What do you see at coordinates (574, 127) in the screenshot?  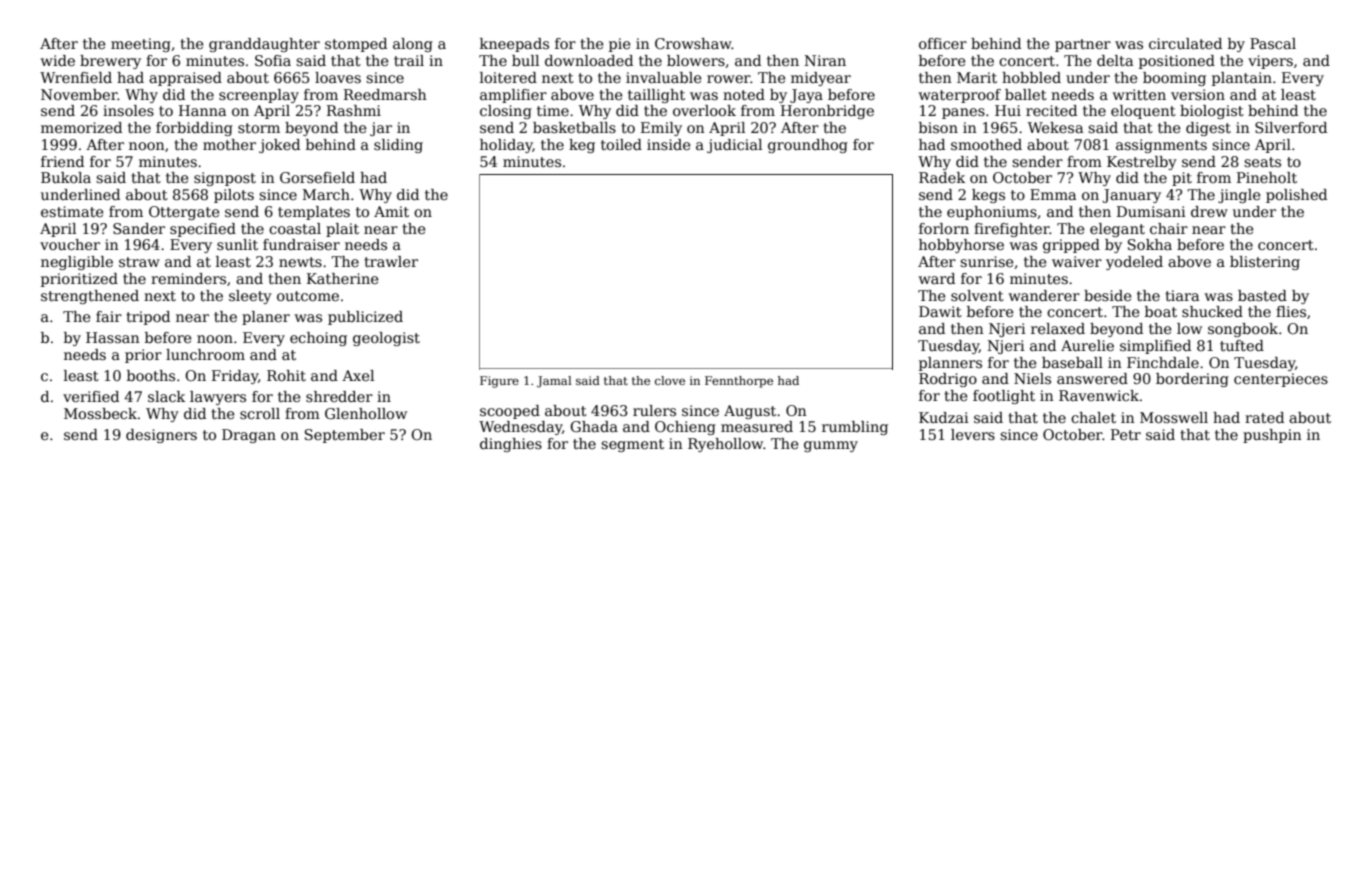 I see `basketballs` at bounding box center [574, 127].
